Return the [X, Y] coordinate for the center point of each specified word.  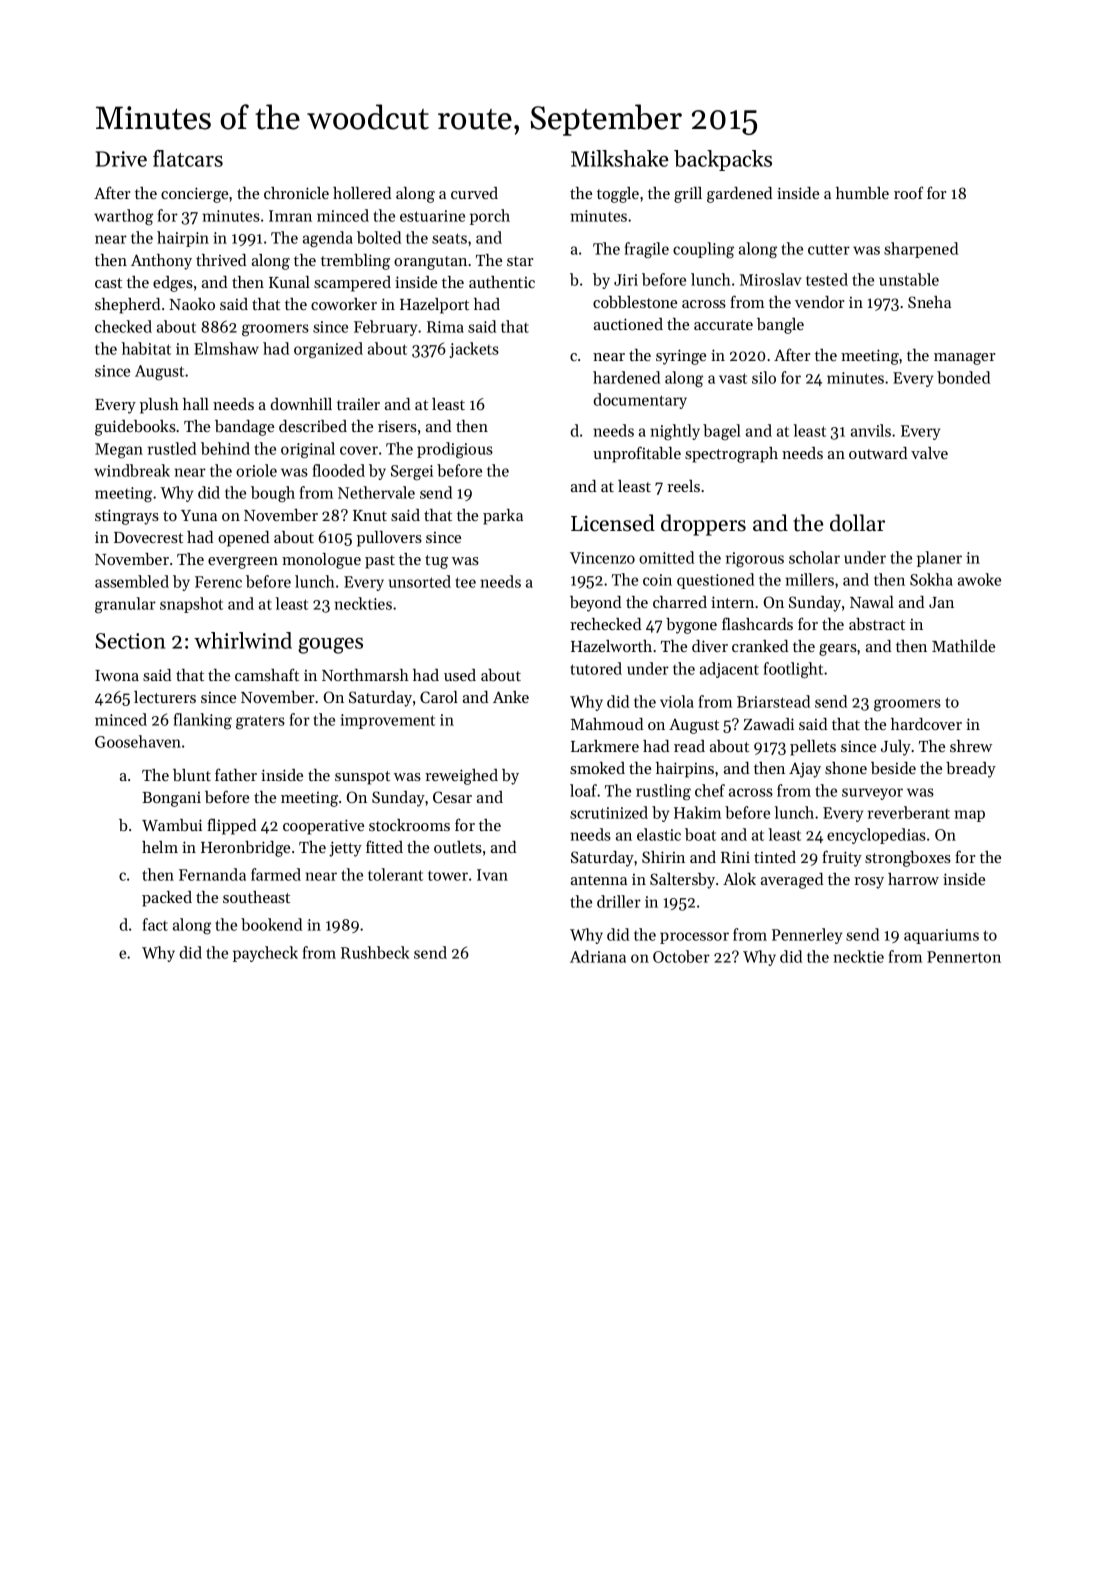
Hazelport [434, 306]
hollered [362, 193]
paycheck [265, 954]
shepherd [127, 306]
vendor [819, 302]
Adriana [598, 956]
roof [909, 192]
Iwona [117, 675]
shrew [971, 746]
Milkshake [619, 158]
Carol [439, 697]
